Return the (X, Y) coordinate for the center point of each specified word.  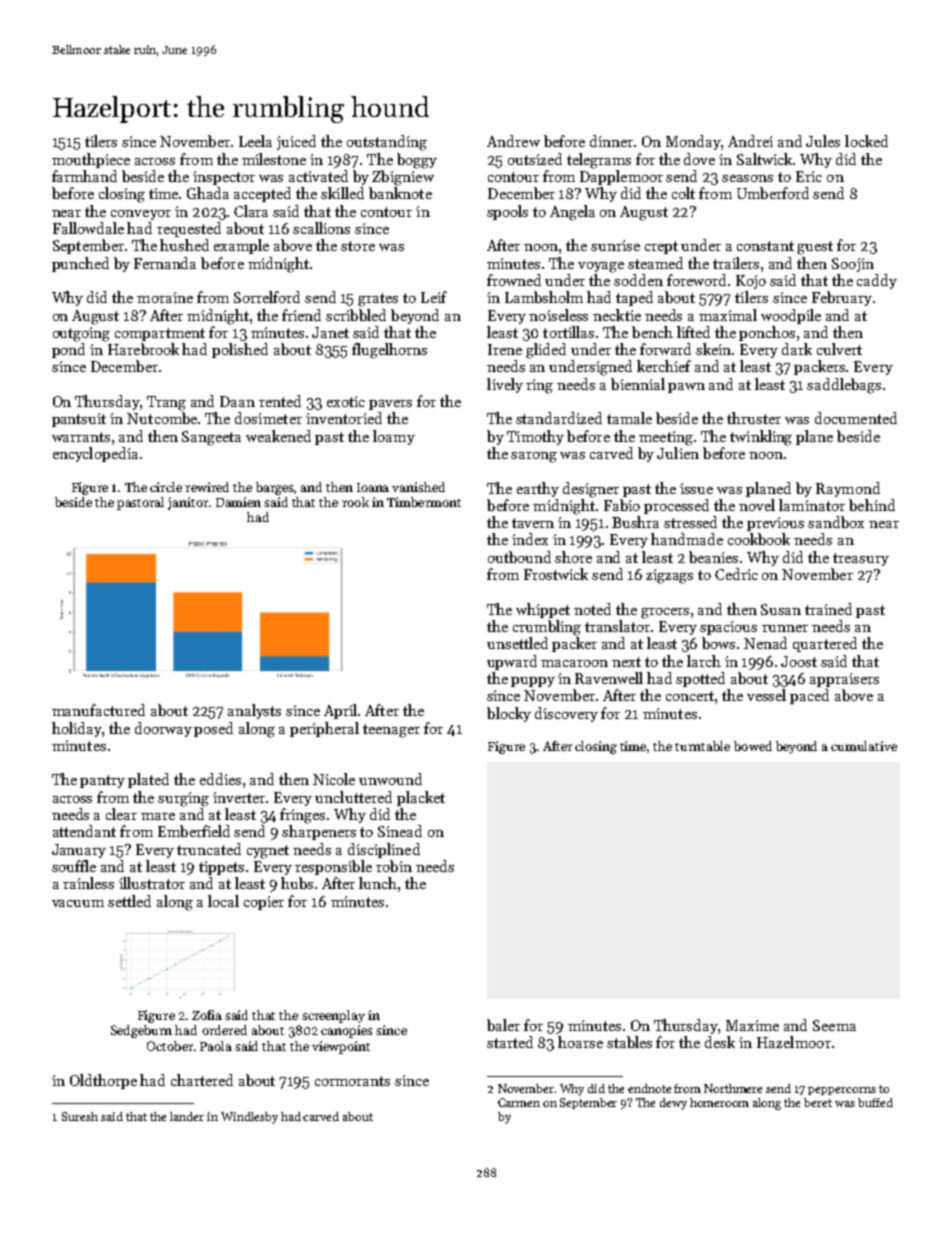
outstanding (387, 143)
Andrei (750, 141)
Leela (255, 141)
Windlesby (249, 1118)
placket (421, 798)
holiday (77, 729)
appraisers (844, 680)
